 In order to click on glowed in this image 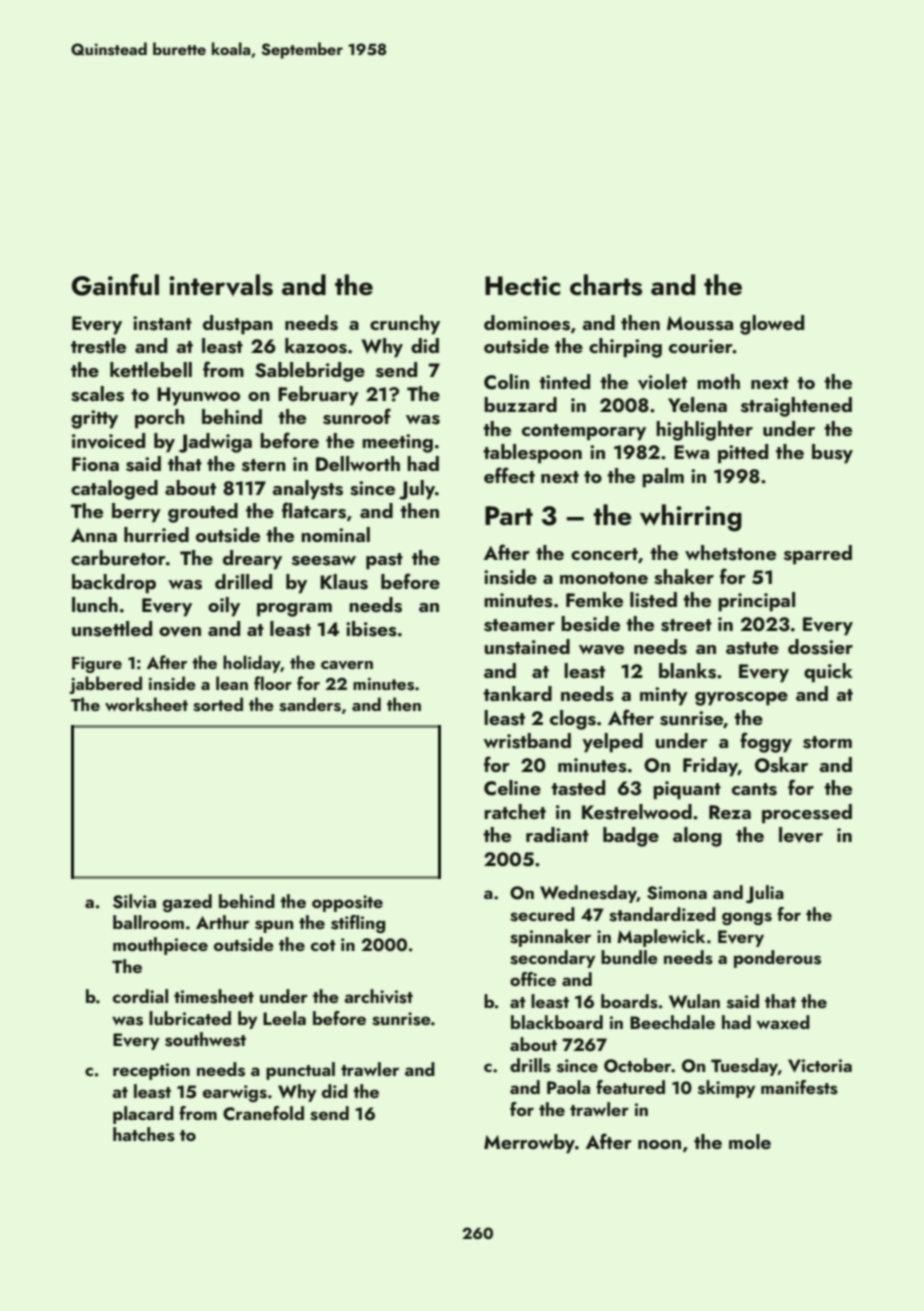, I will do `click(772, 325)`.
